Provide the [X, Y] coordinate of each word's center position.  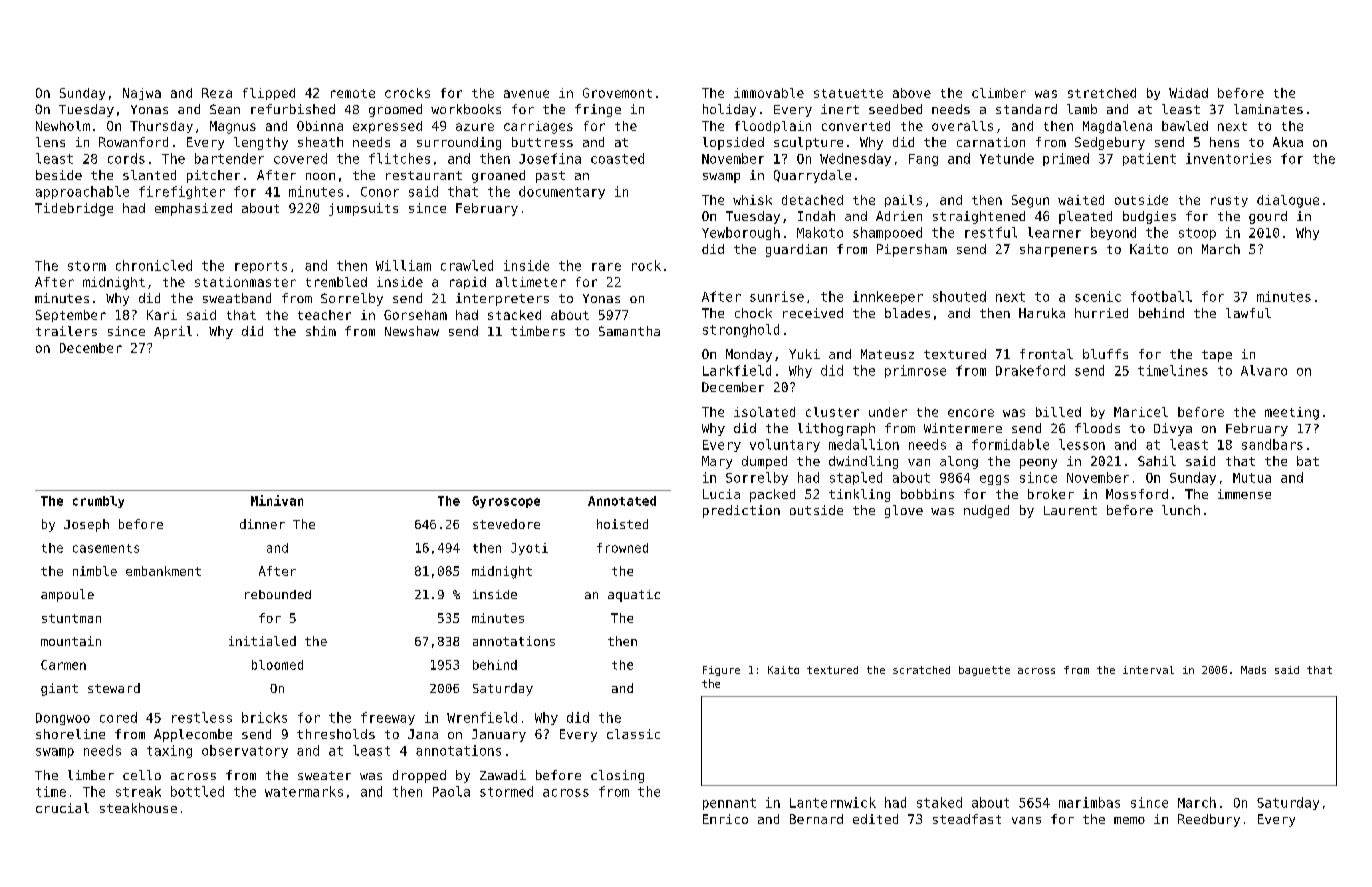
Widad [1188, 93]
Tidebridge [74, 209]
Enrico [725, 819]
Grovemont [617, 93]
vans [1026, 820]
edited [875, 819]
